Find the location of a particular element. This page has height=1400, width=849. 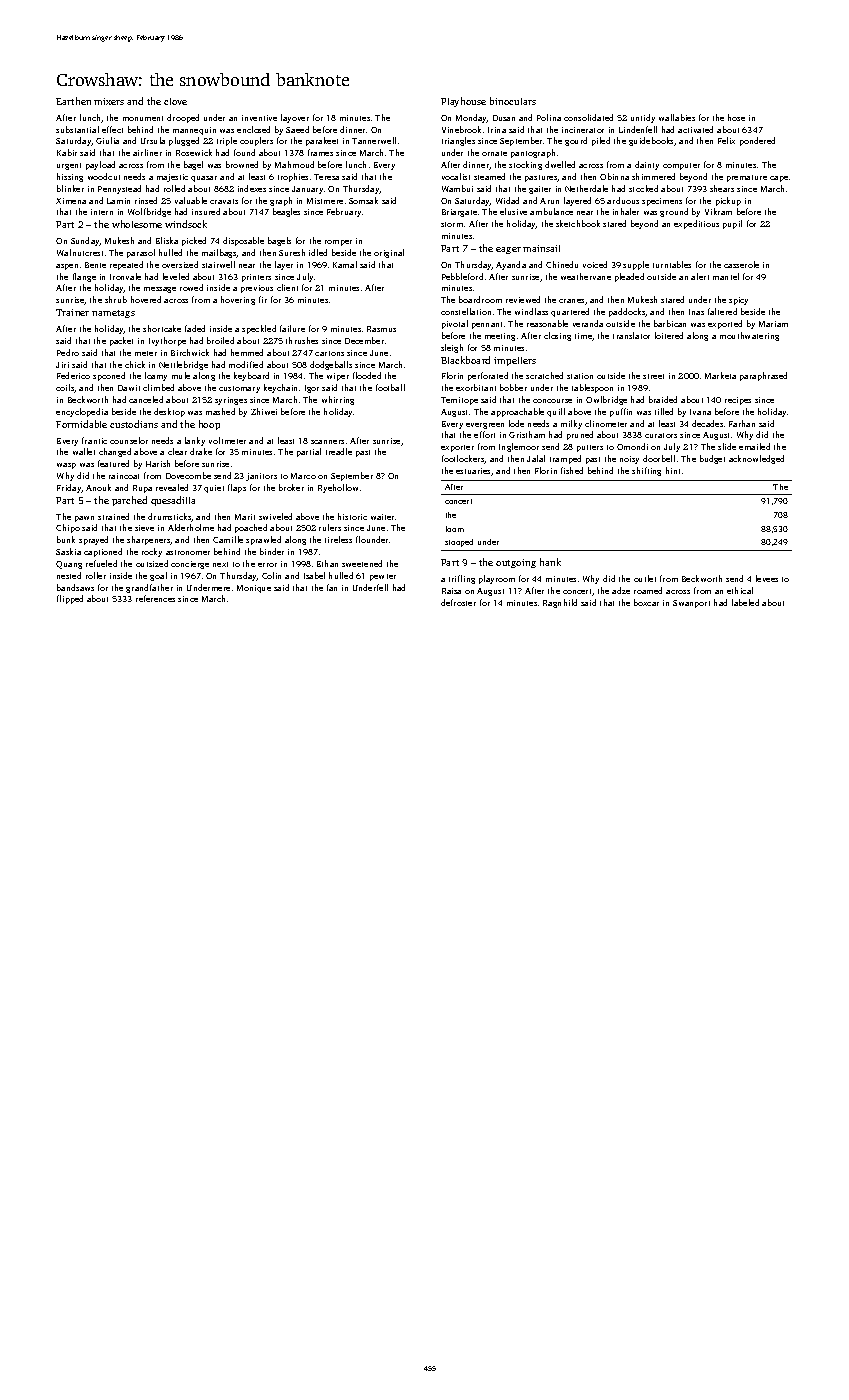

references is located at coordinates (155, 598).
